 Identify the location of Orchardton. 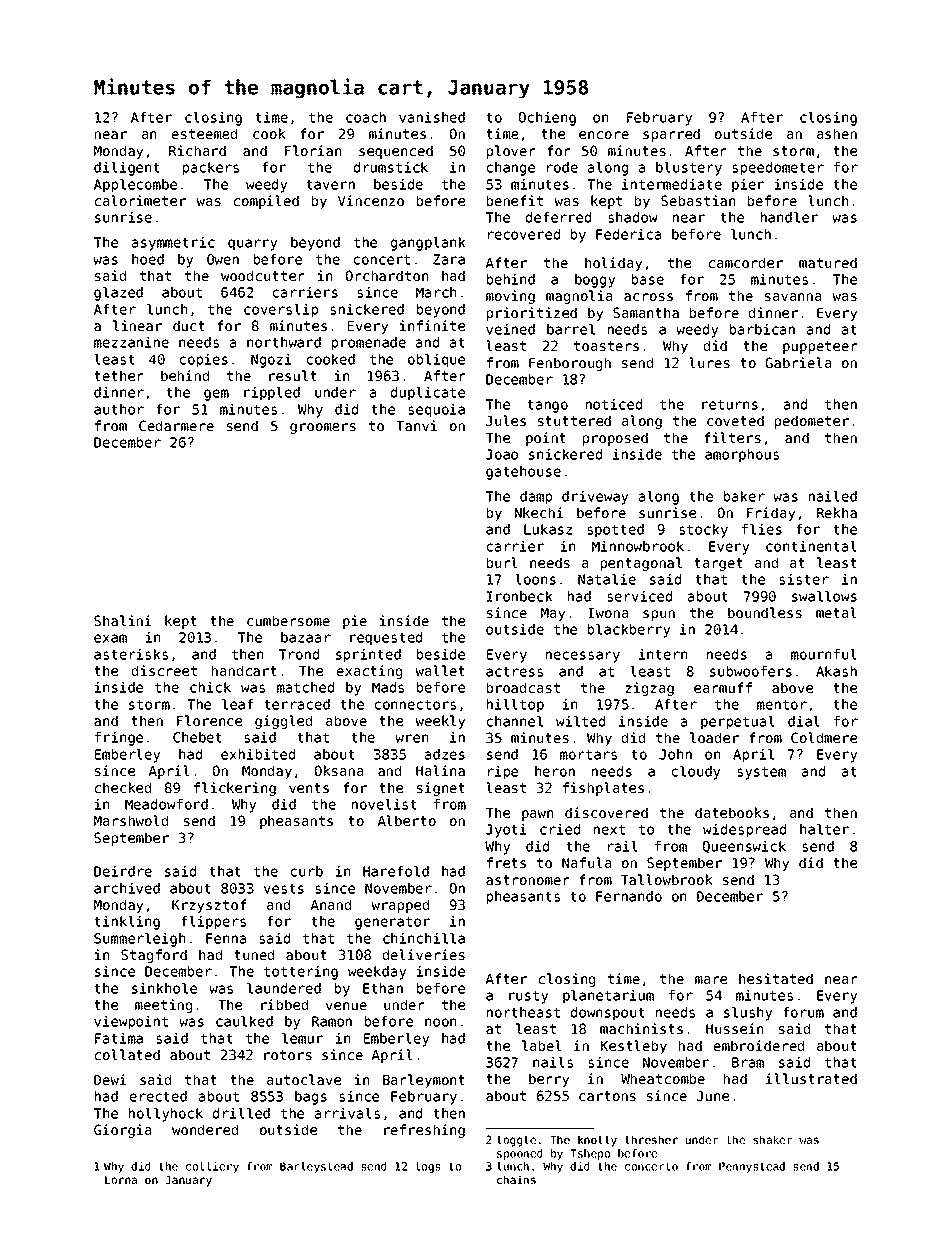
(387, 275).
